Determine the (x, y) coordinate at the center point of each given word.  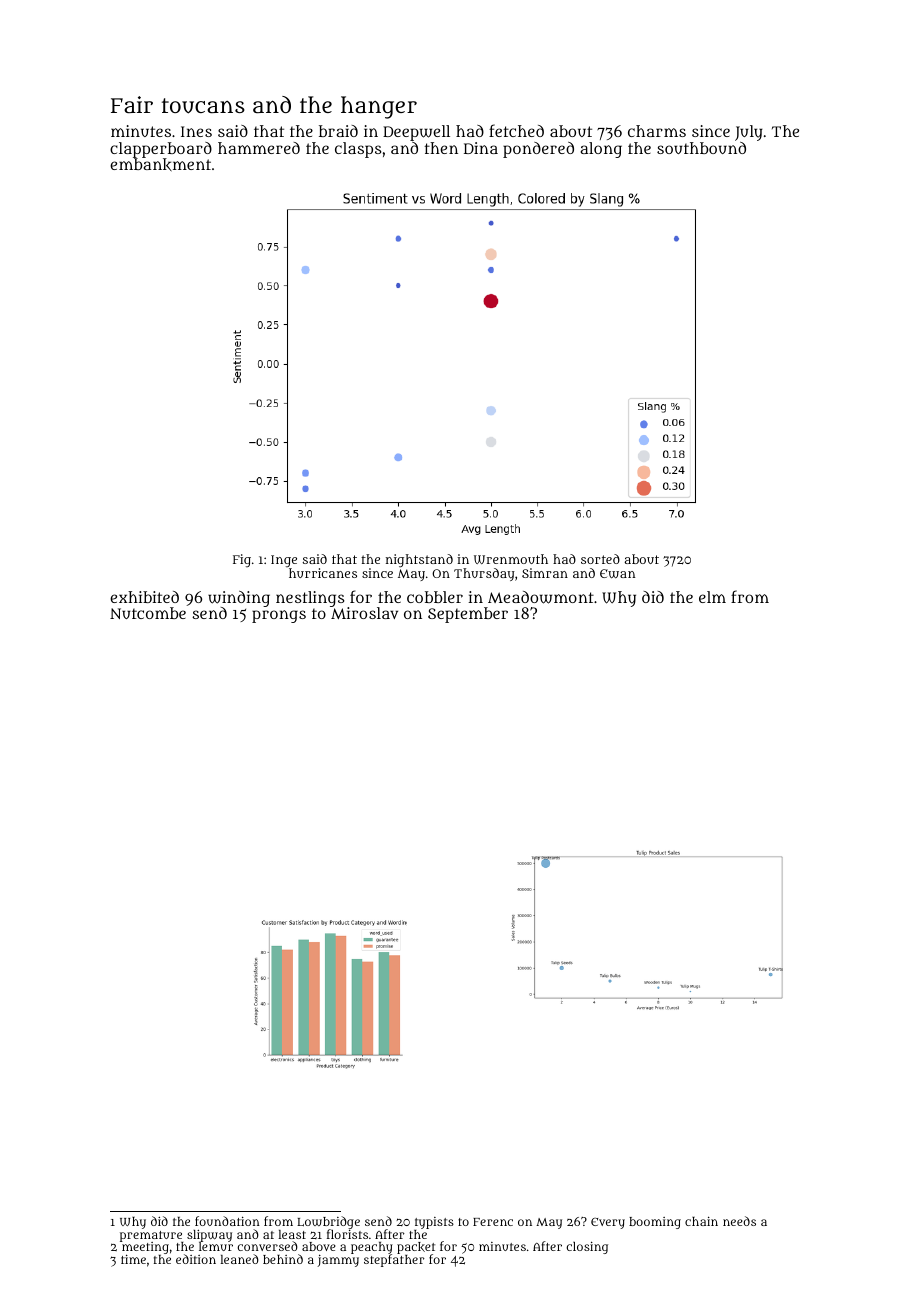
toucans (203, 106)
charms (657, 131)
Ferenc (493, 1222)
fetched (516, 130)
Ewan (617, 573)
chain (701, 1221)
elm (712, 597)
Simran (545, 573)
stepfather (394, 1261)
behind (283, 1259)
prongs (279, 616)
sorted (600, 559)
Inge (284, 561)
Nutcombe (148, 613)
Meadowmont (541, 597)
